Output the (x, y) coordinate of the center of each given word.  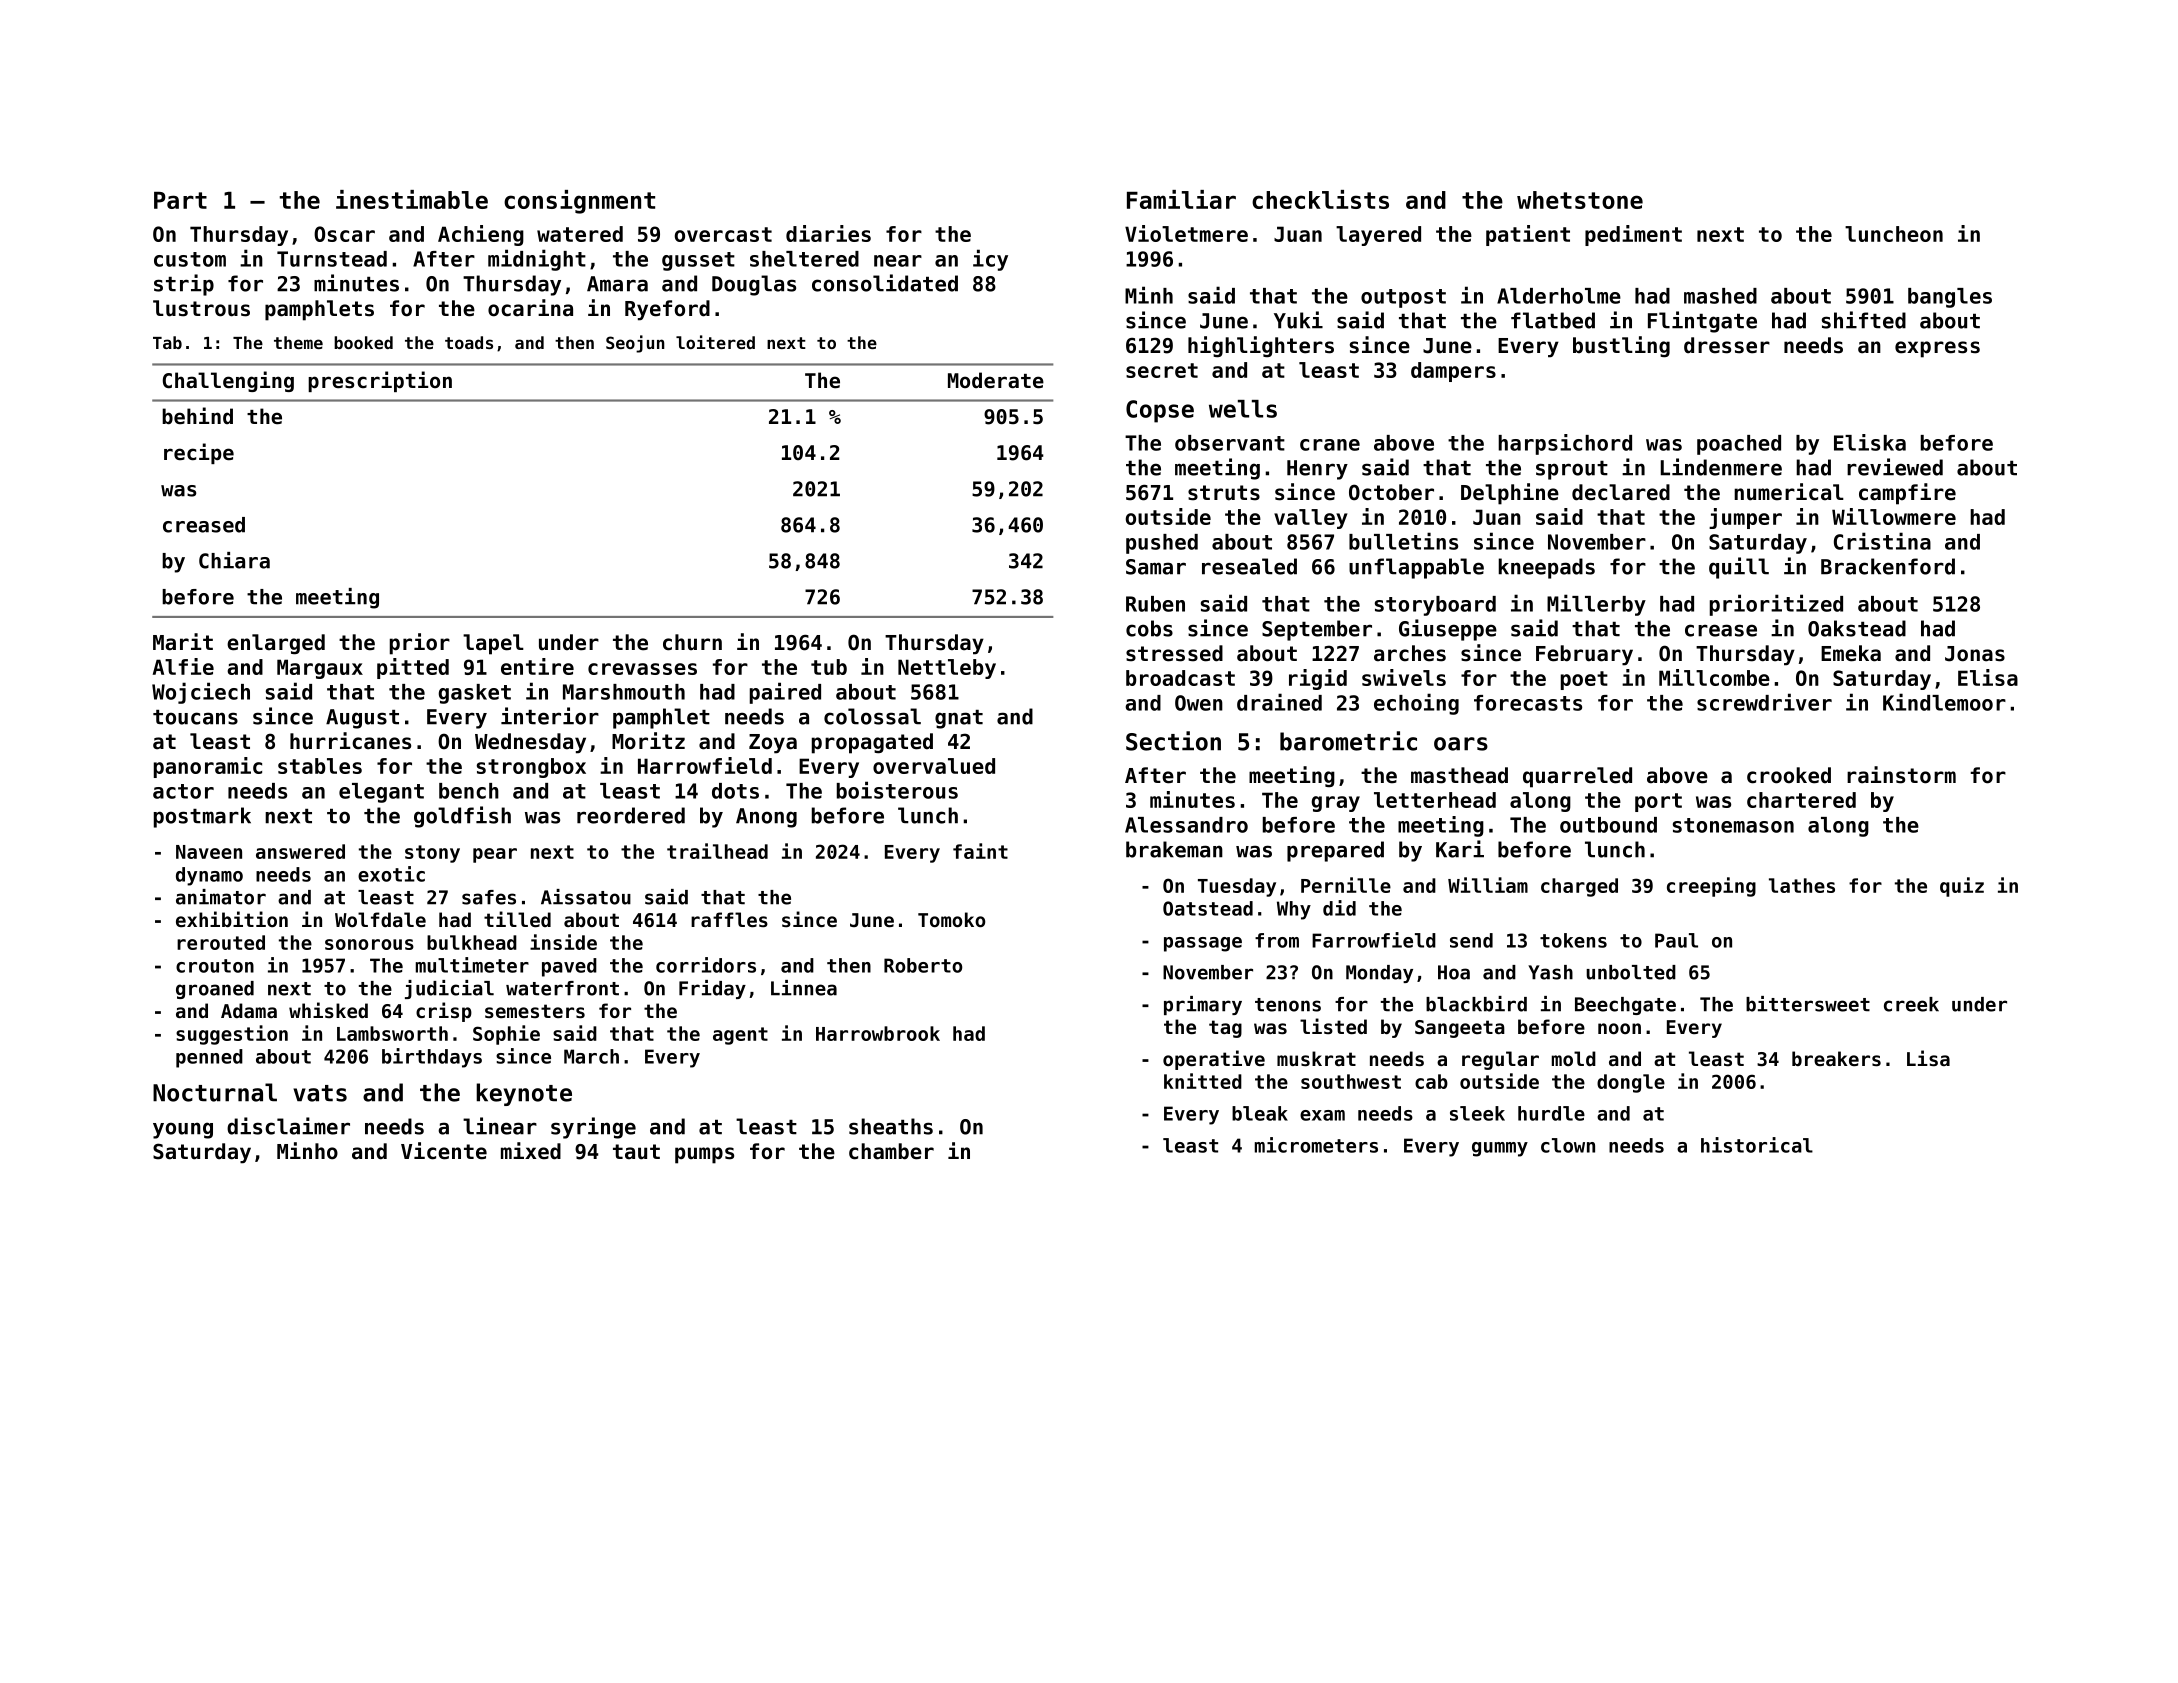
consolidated (885, 283)
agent (740, 1036)
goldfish (462, 817)
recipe (199, 453)
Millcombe (1714, 677)
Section (1173, 741)
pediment (1633, 235)
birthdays (432, 1058)
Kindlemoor (1944, 702)
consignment (579, 202)
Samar (1156, 567)
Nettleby (947, 669)
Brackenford (1888, 566)
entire (537, 666)
